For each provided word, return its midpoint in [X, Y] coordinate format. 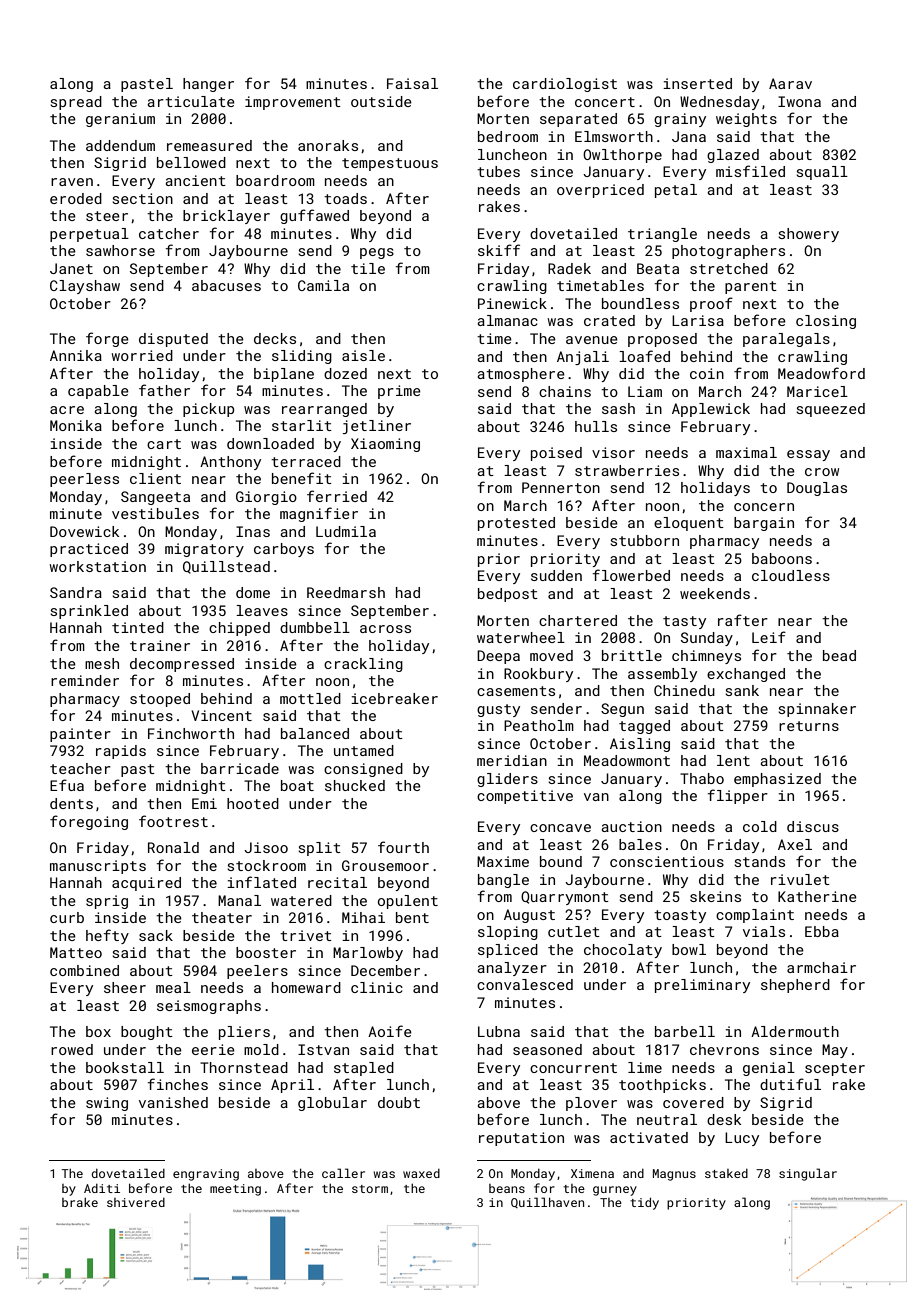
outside [381, 101]
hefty [107, 936]
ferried [337, 496]
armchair [821, 967]
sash [618, 408]
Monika [76, 425]
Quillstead [226, 567]
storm [370, 1189]
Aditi [102, 1188]
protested [516, 524]
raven [72, 182]
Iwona [799, 101]
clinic [377, 987]
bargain [764, 524]
